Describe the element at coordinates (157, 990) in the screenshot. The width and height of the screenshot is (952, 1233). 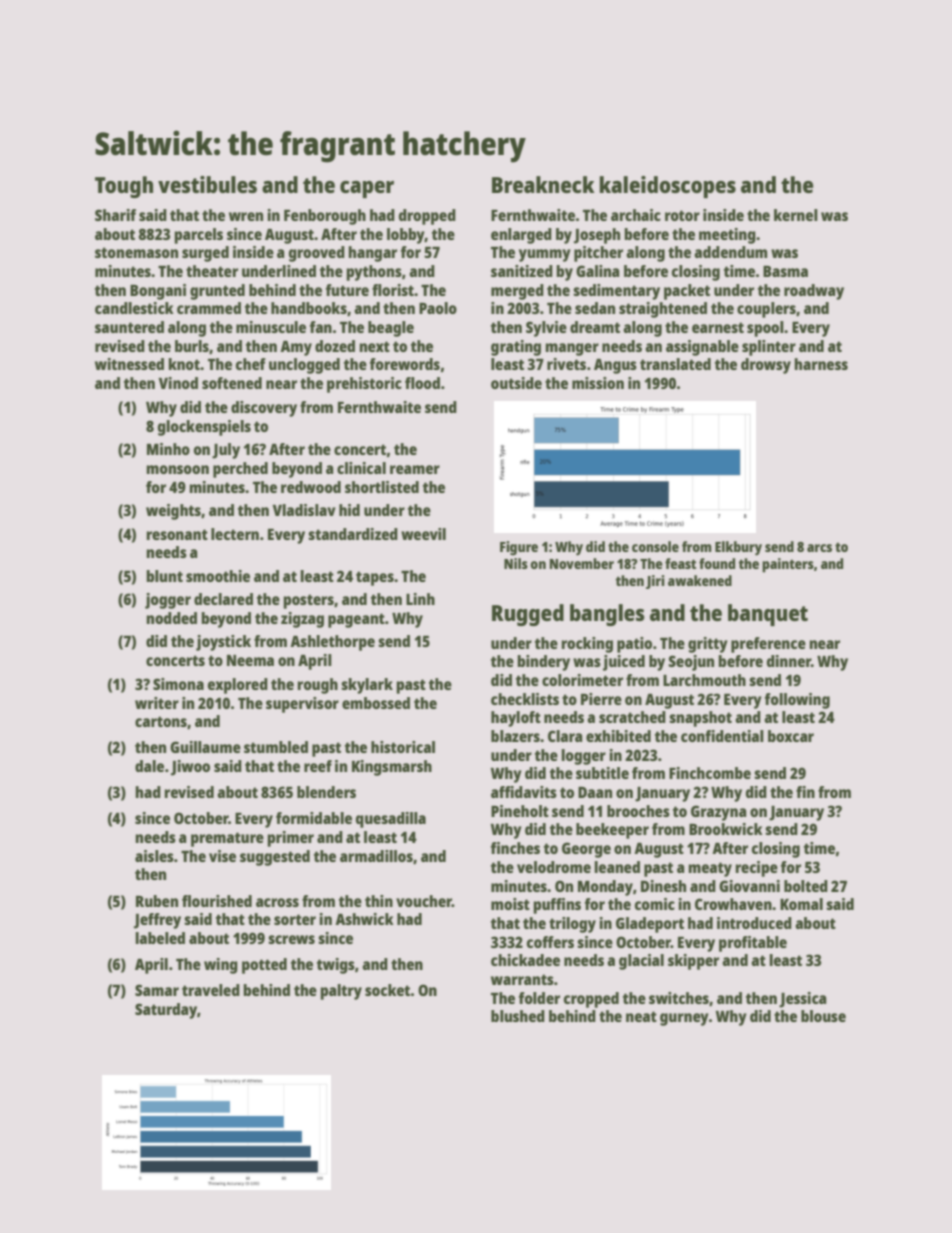
I see `Samar` at that location.
